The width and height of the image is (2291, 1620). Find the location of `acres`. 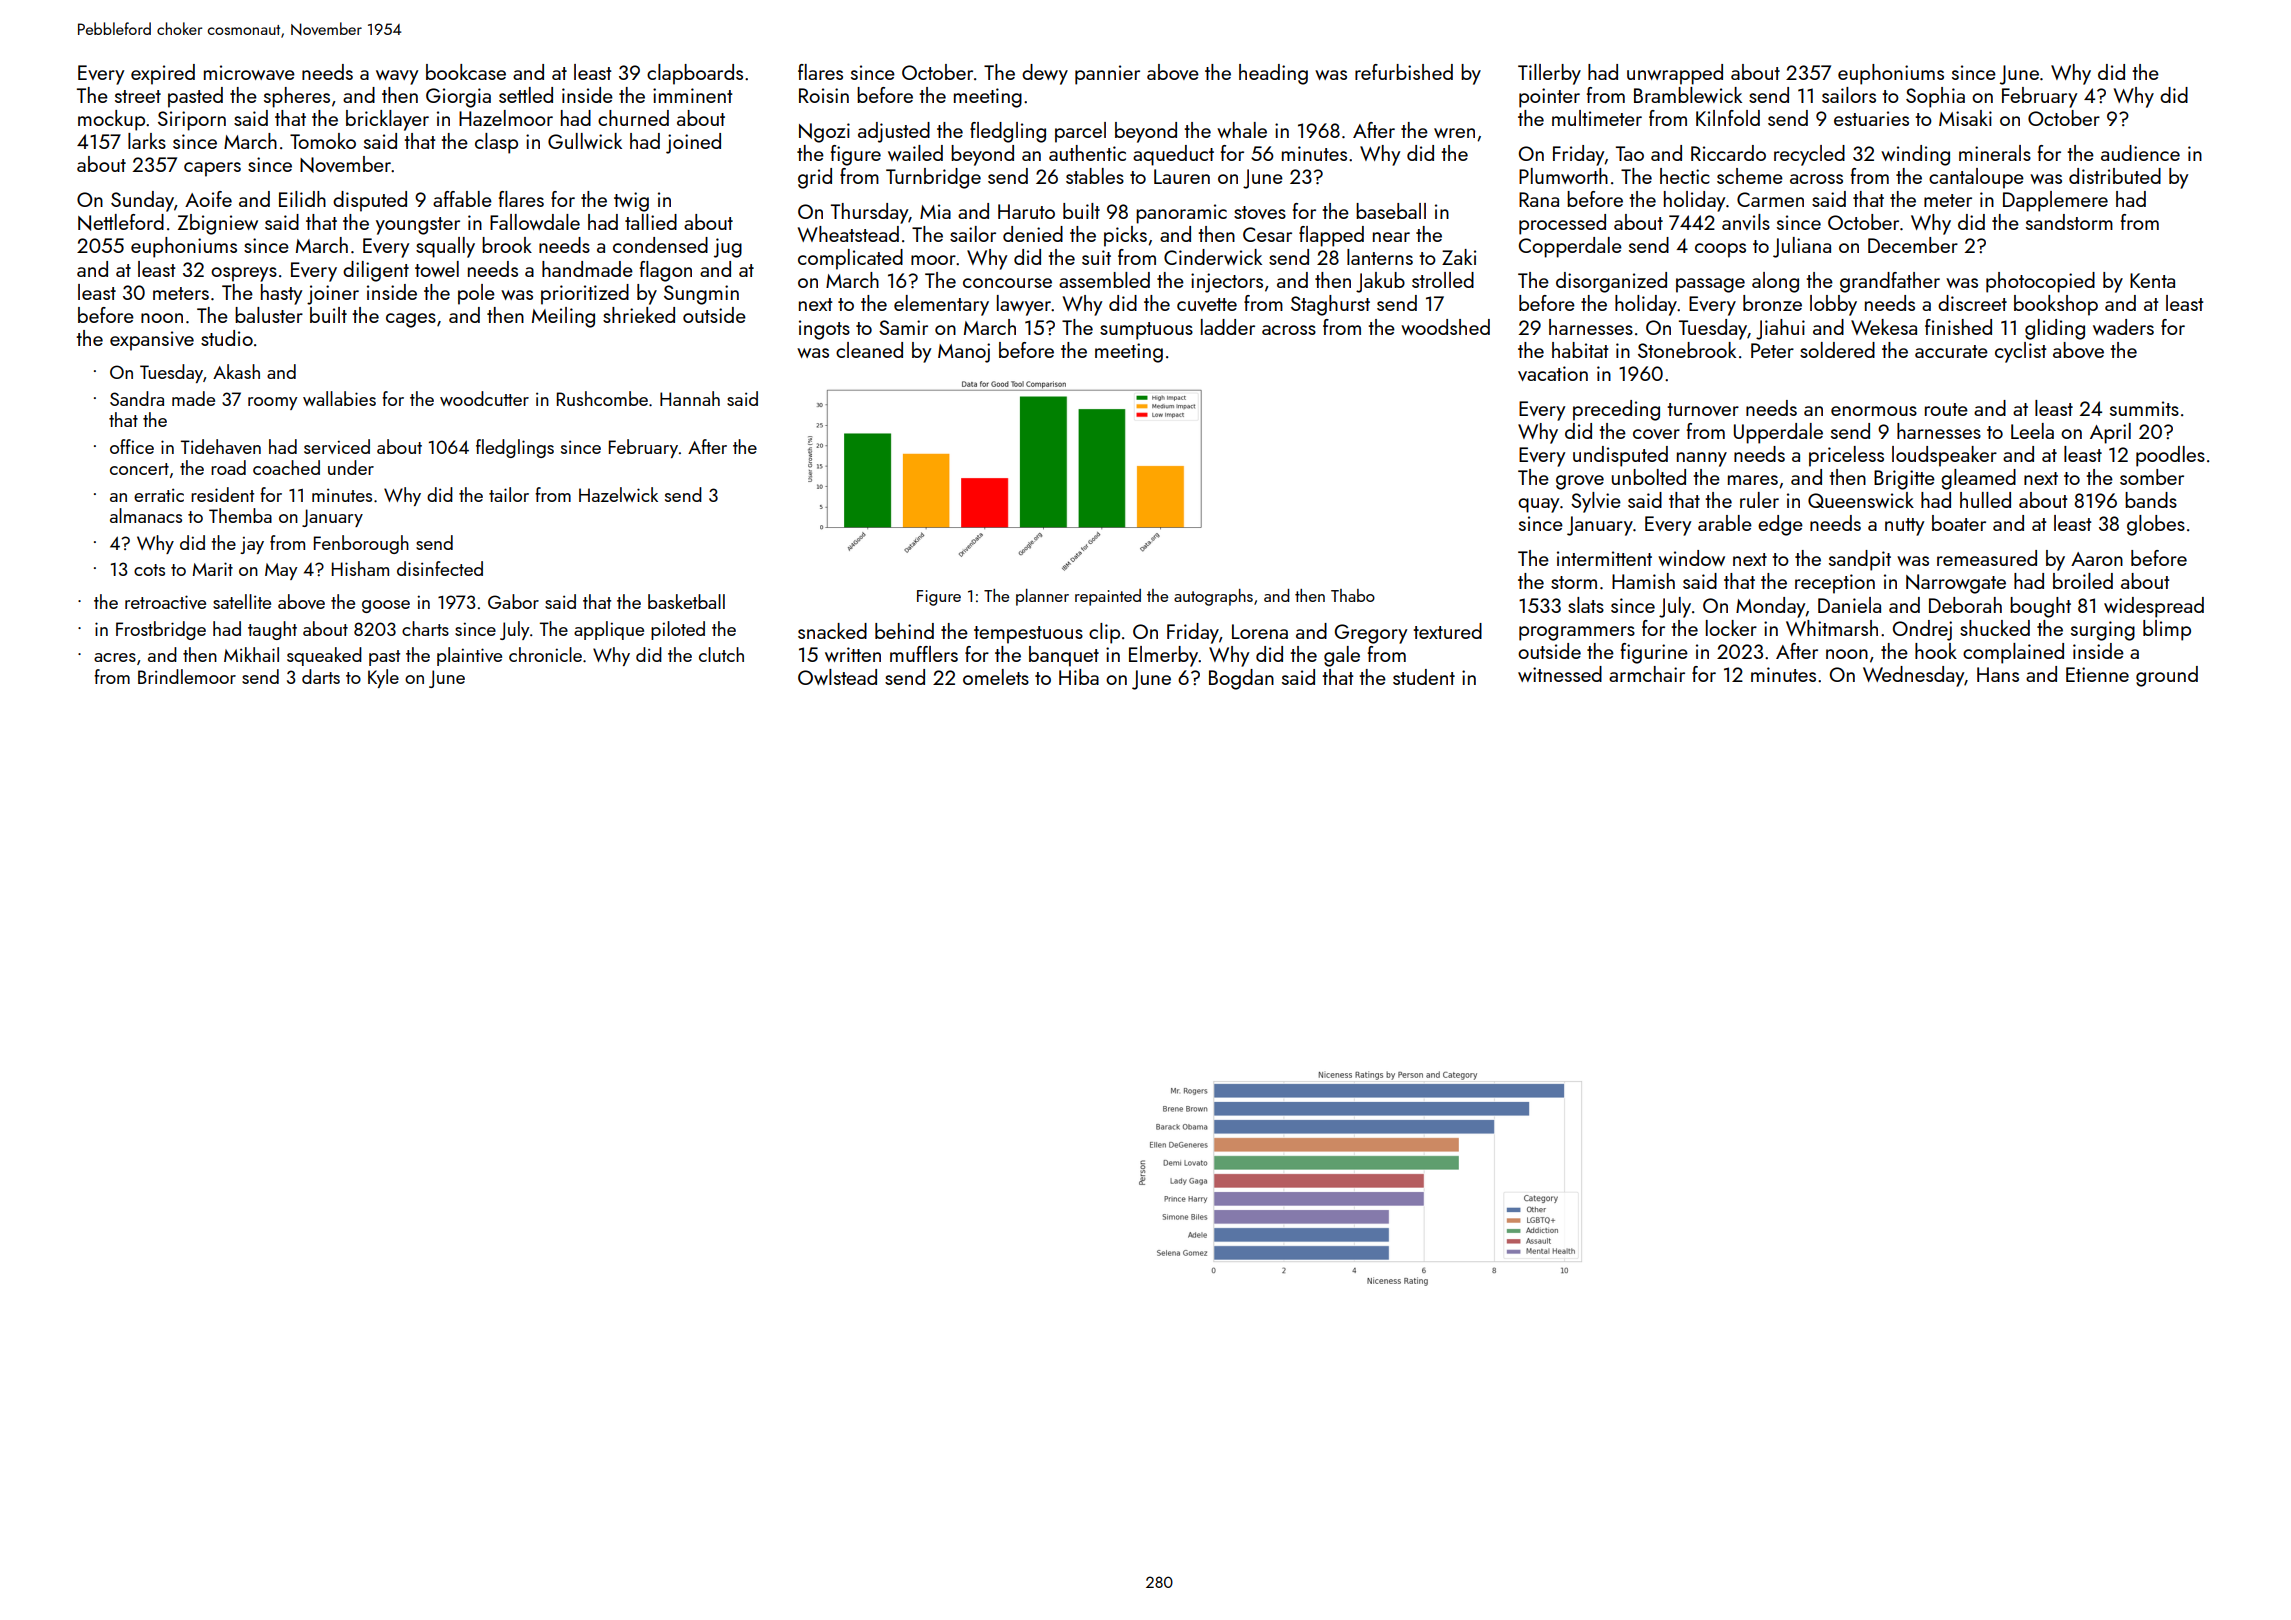

acres is located at coordinates (115, 657).
